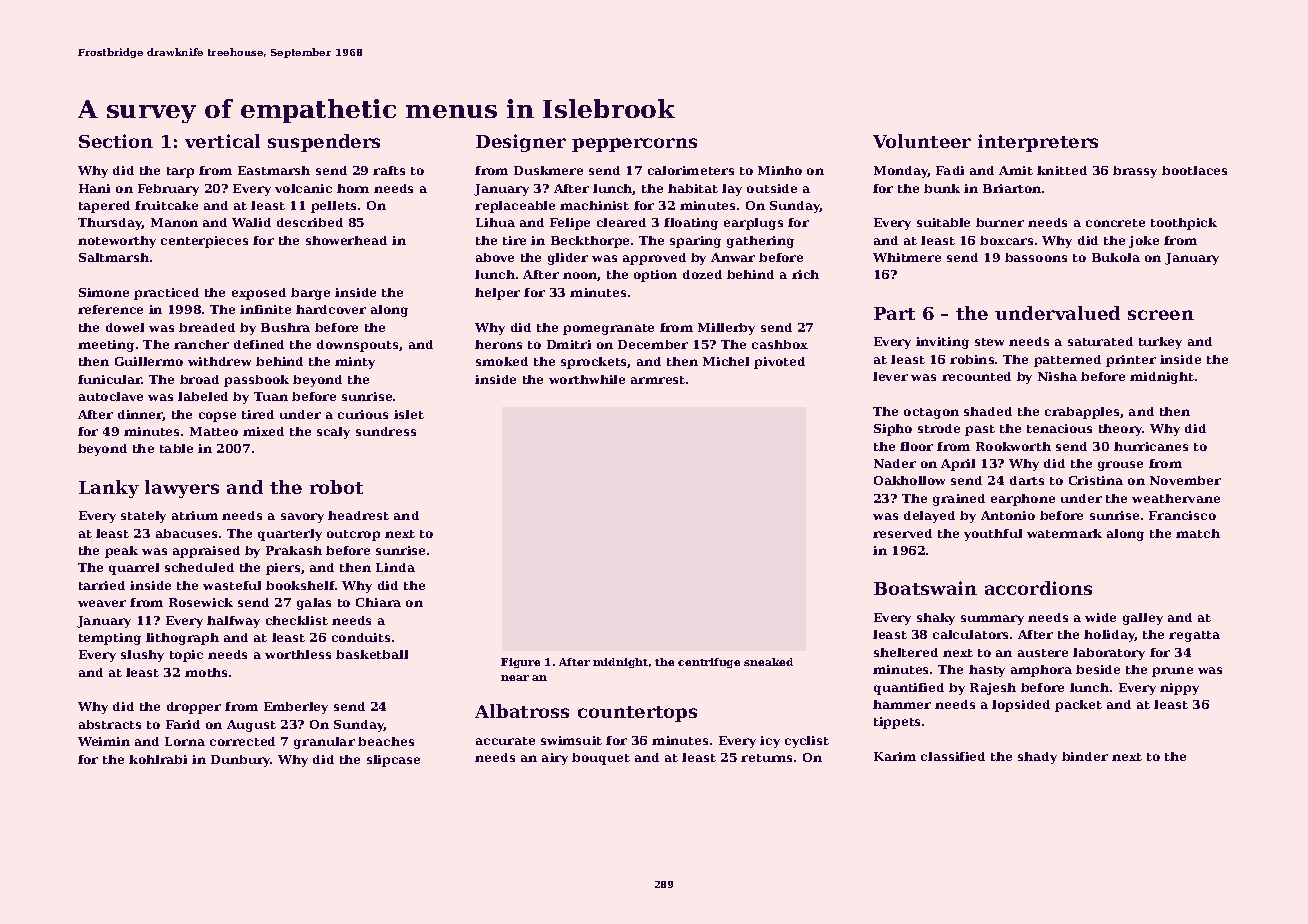  I want to click on piers, so click(283, 569).
